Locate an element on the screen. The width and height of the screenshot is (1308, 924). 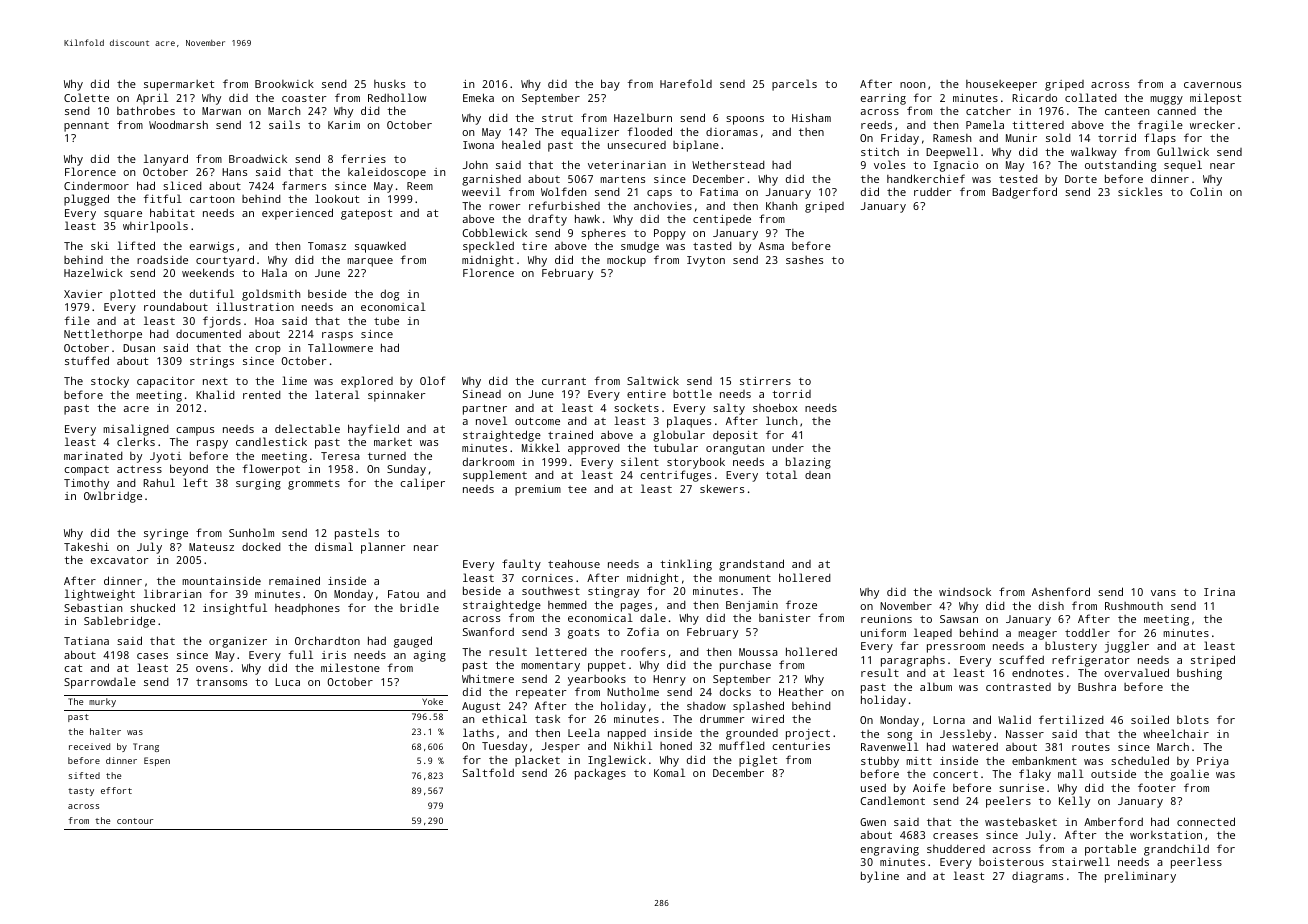
smudge is located at coordinates (640, 247).
